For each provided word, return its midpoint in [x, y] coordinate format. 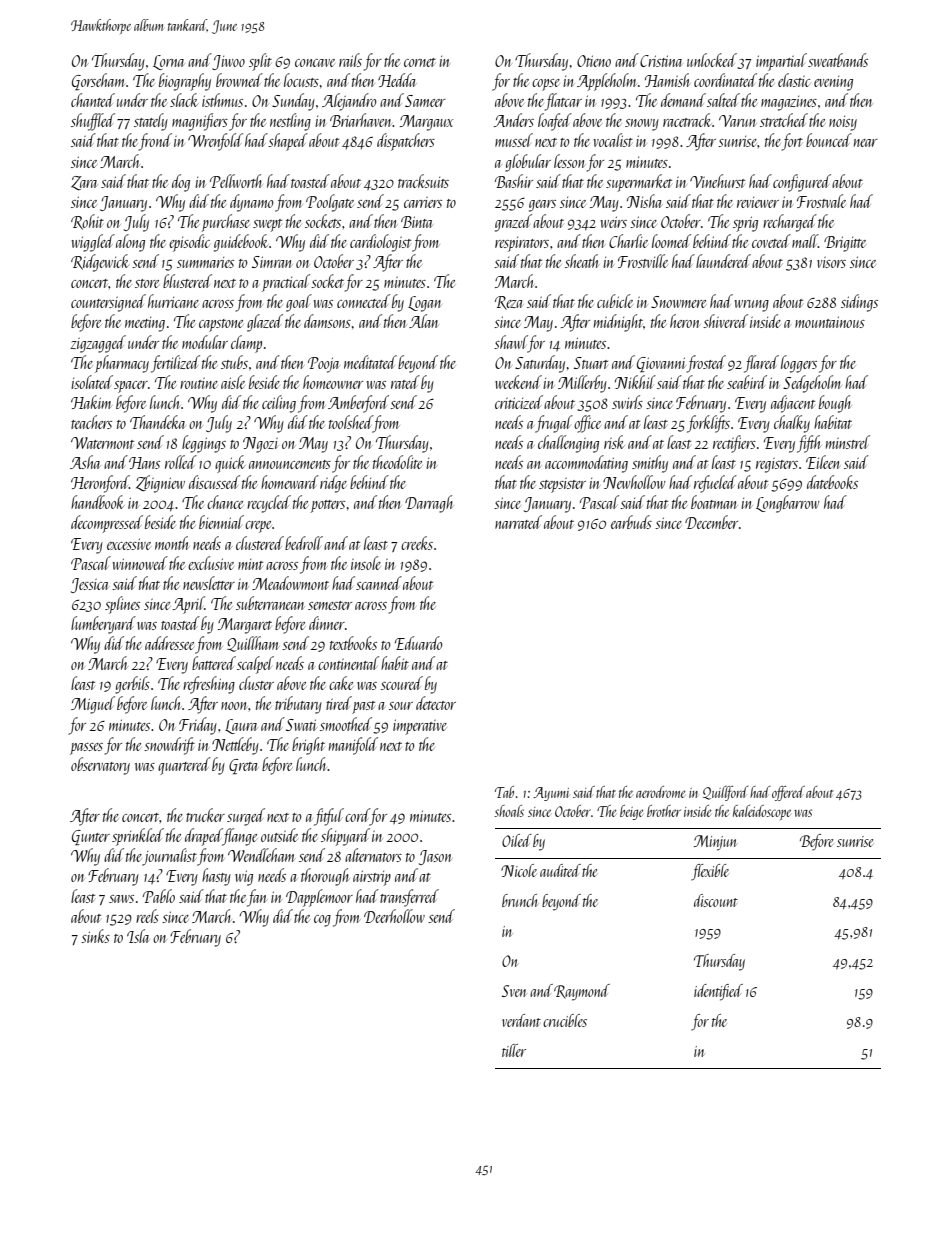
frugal [554, 424]
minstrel [848, 442]
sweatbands [838, 60]
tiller [514, 1050]
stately [151, 122]
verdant [521, 1020]
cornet [420, 62]
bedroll [304, 543]
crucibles [565, 1020]
